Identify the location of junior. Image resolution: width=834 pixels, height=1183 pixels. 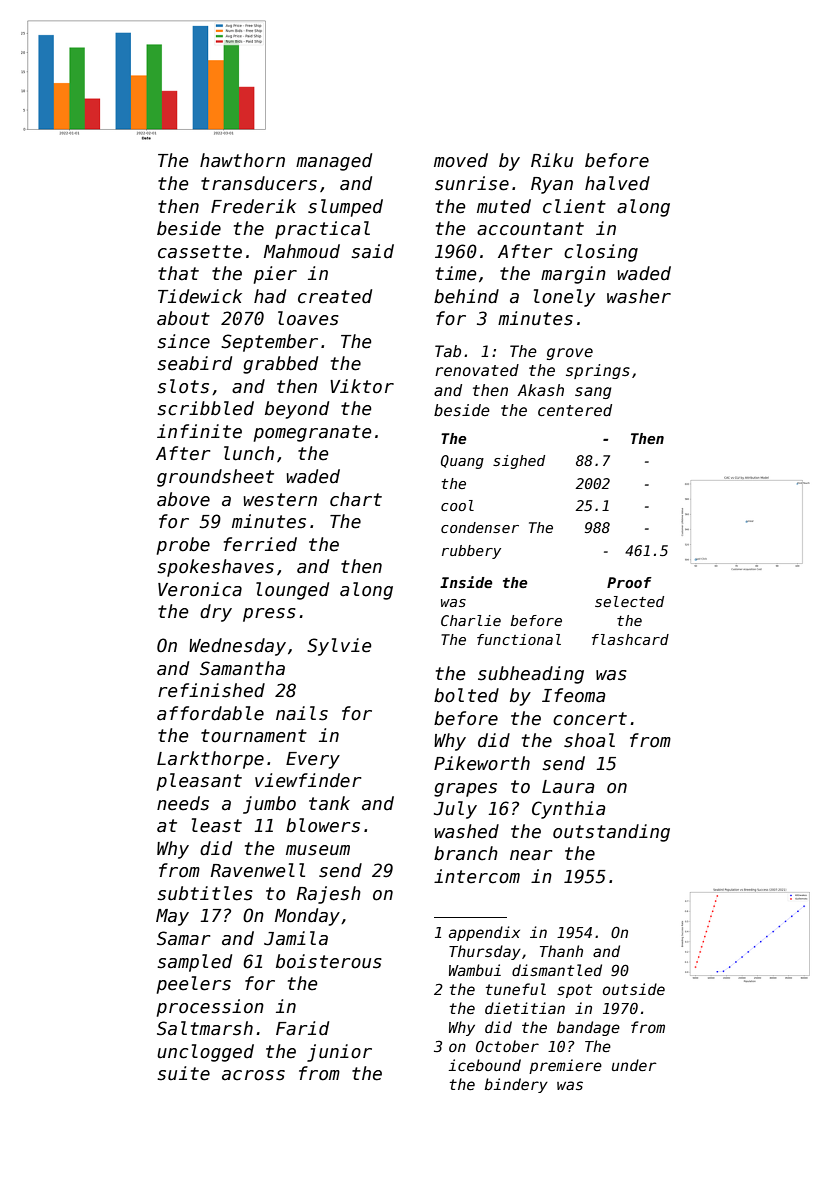
(339, 1053).
